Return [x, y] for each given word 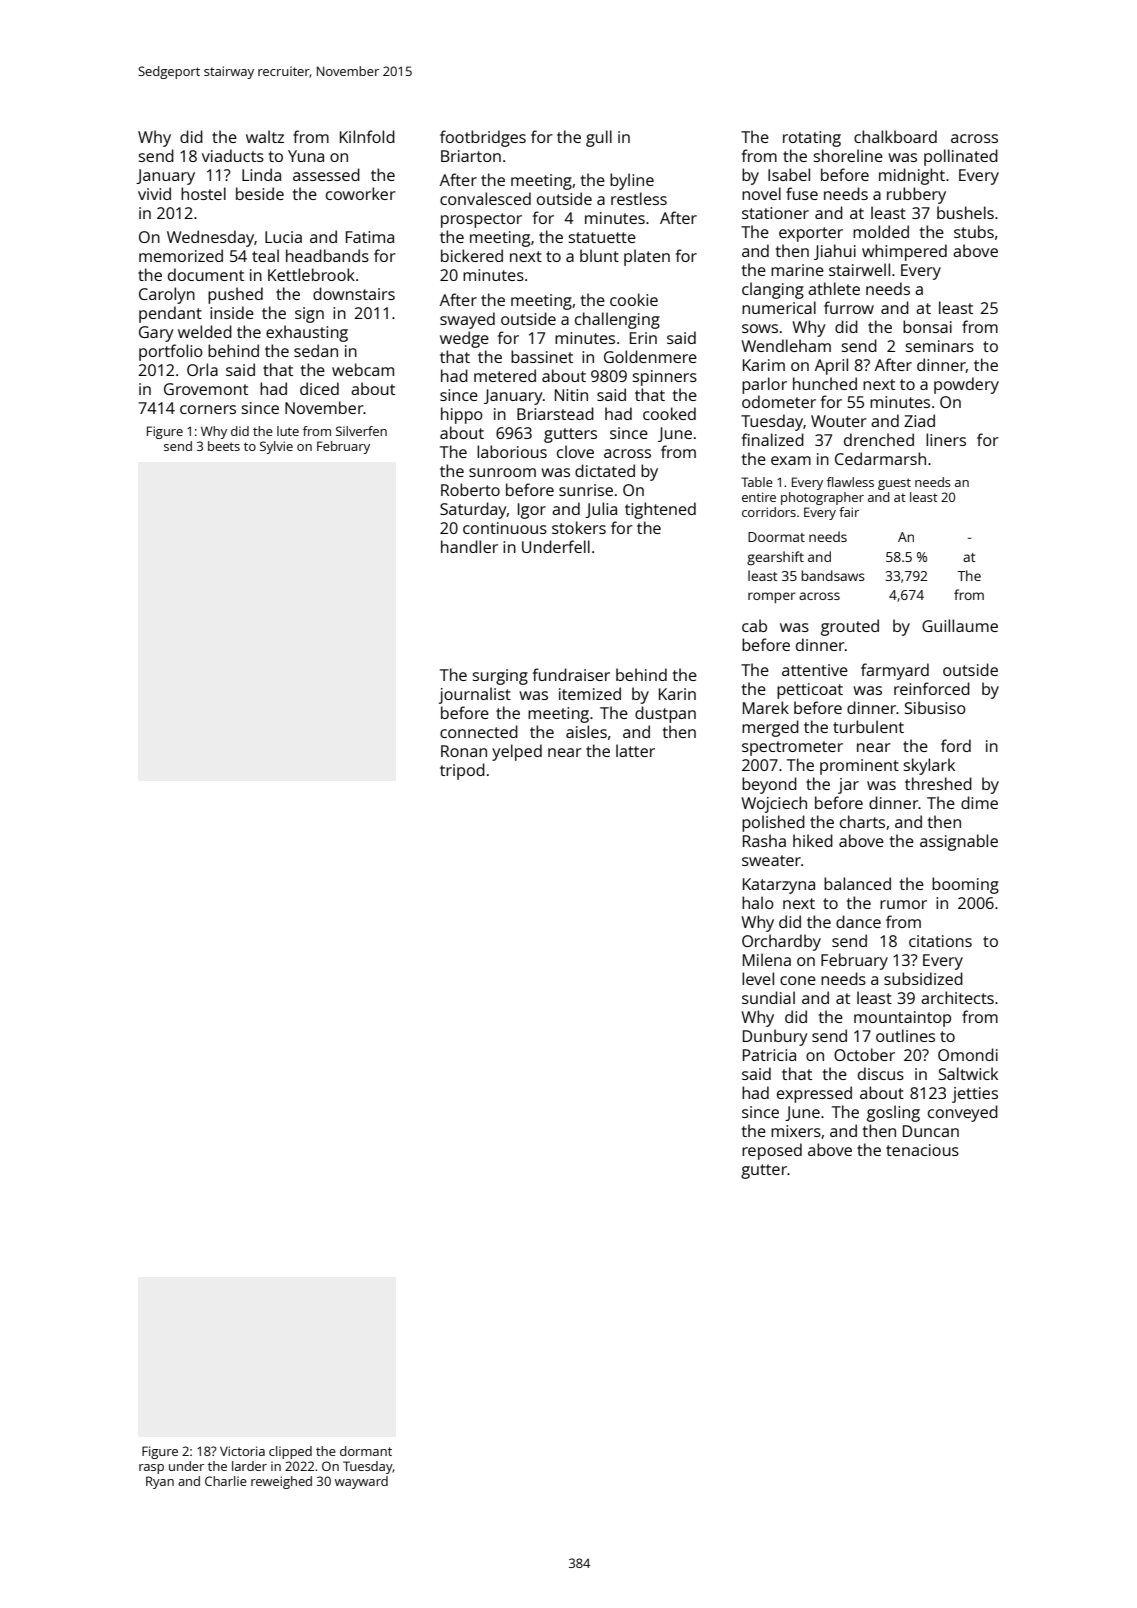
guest [894, 484]
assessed [326, 174]
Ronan [464, 751]
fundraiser [571, 674]
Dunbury [775, 1037]
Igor [532, 511]
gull [599, 138]
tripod [462, 771]
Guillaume [960, 625]
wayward [361, 1482]
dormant [366, 1451]
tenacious [922, 1150]
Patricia [769, 1055]
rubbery [916, 195]
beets [224, 446]
